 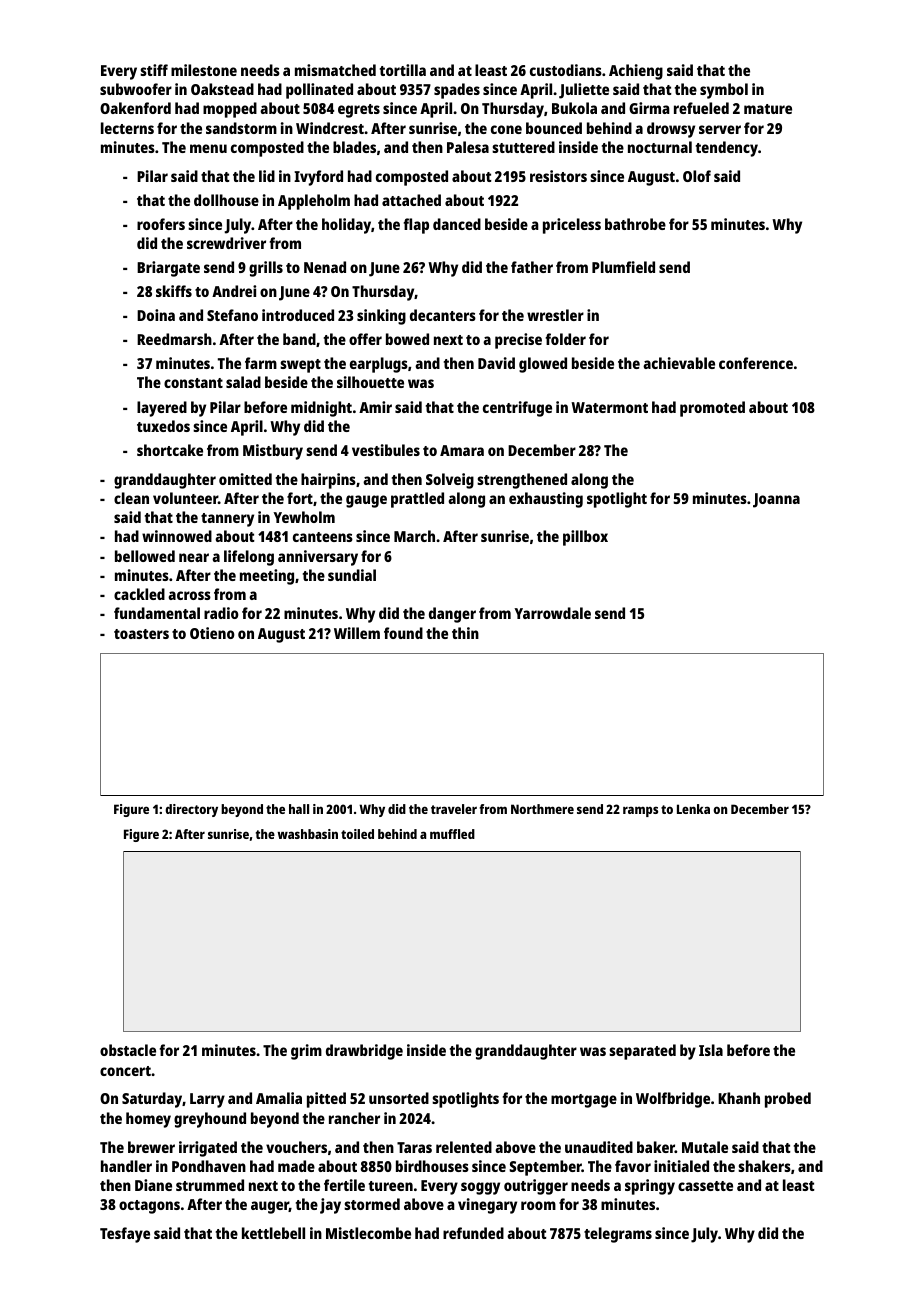 I want to click on springy, so click(x=650, y=1187).
